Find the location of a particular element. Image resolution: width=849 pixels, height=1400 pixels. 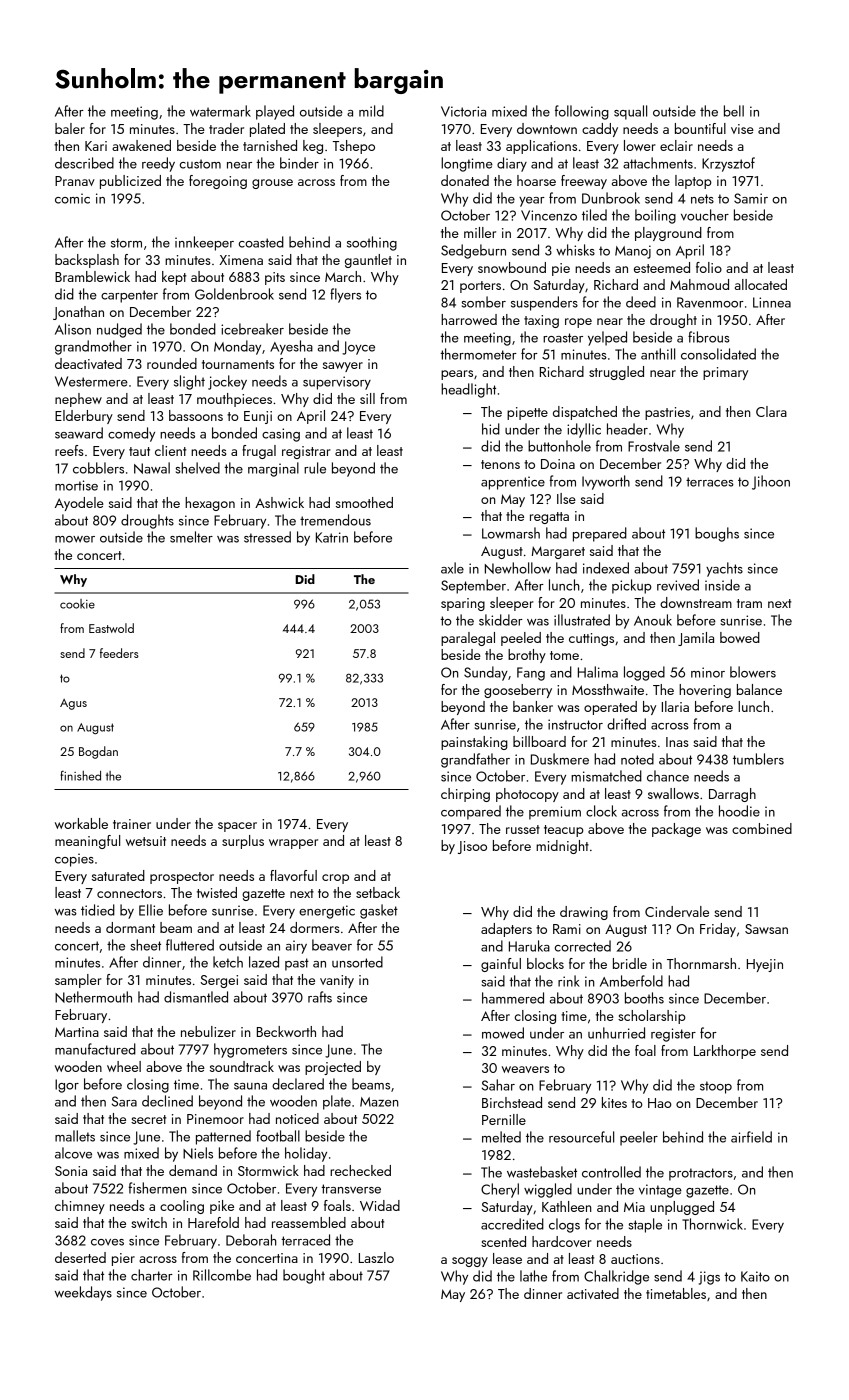

stoop is located at coordinates (716, 1087).
